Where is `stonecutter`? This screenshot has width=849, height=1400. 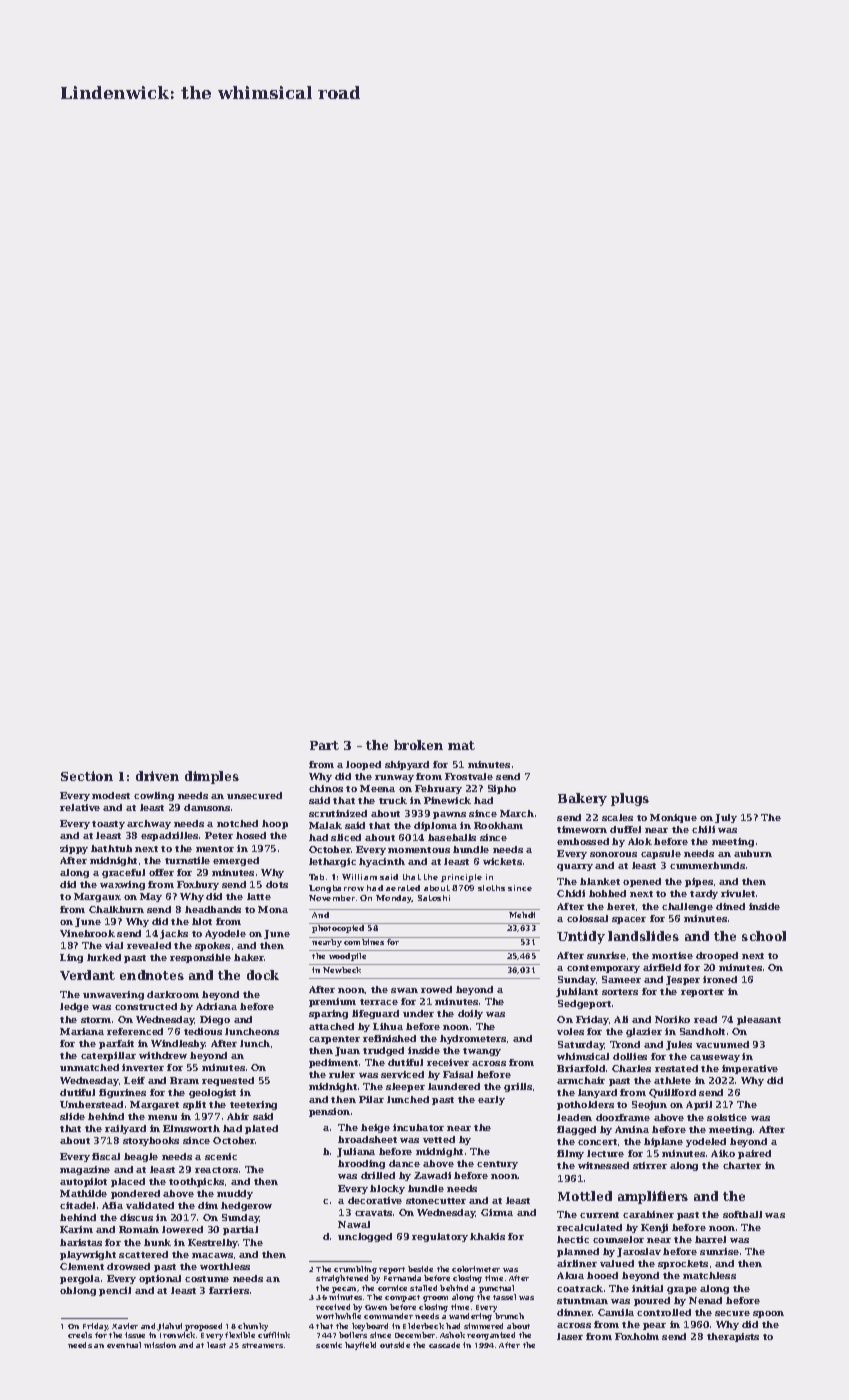 stonecutter is located at coordinates (436, 1201).
